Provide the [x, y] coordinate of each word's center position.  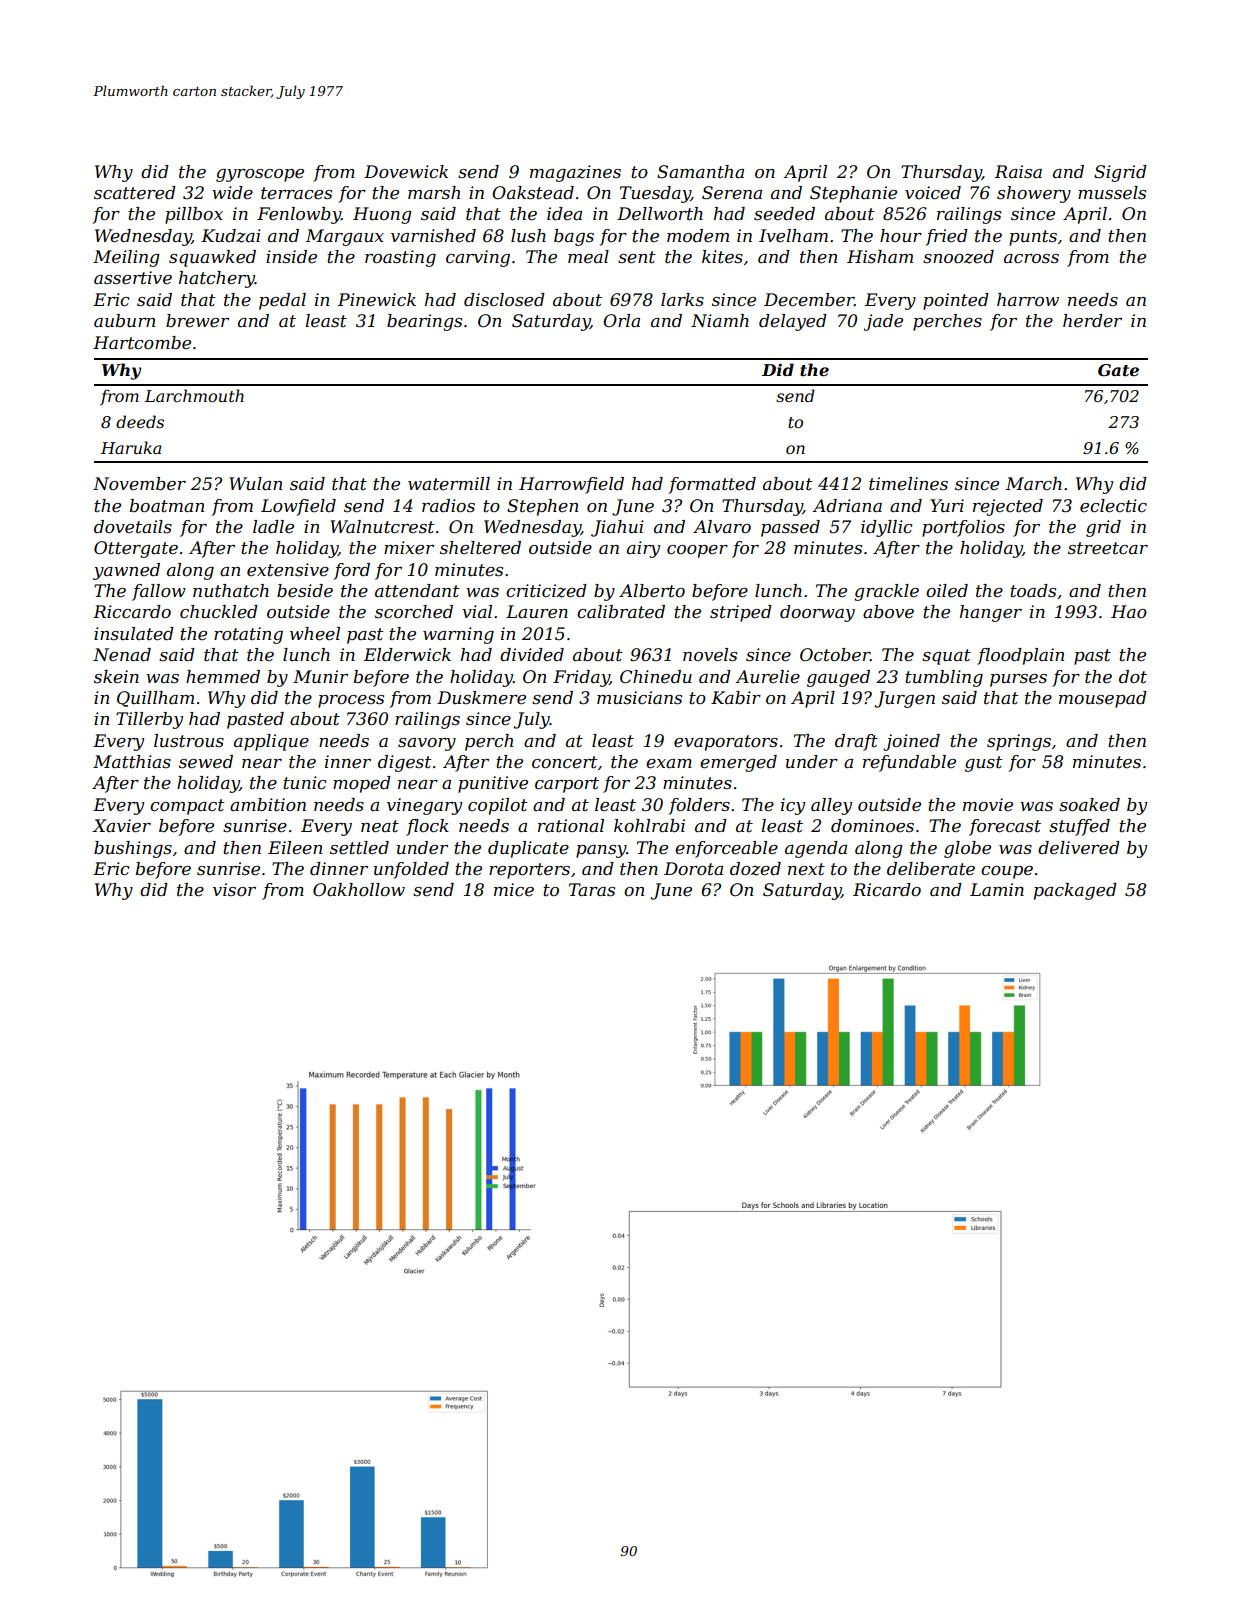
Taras [592, 890]
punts [1033, 238]
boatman [166, 505]
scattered [135, 193]
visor [234, 889]
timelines [908, 484]
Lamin [997, 889]
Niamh [720, 320]
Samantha [700, 172]
